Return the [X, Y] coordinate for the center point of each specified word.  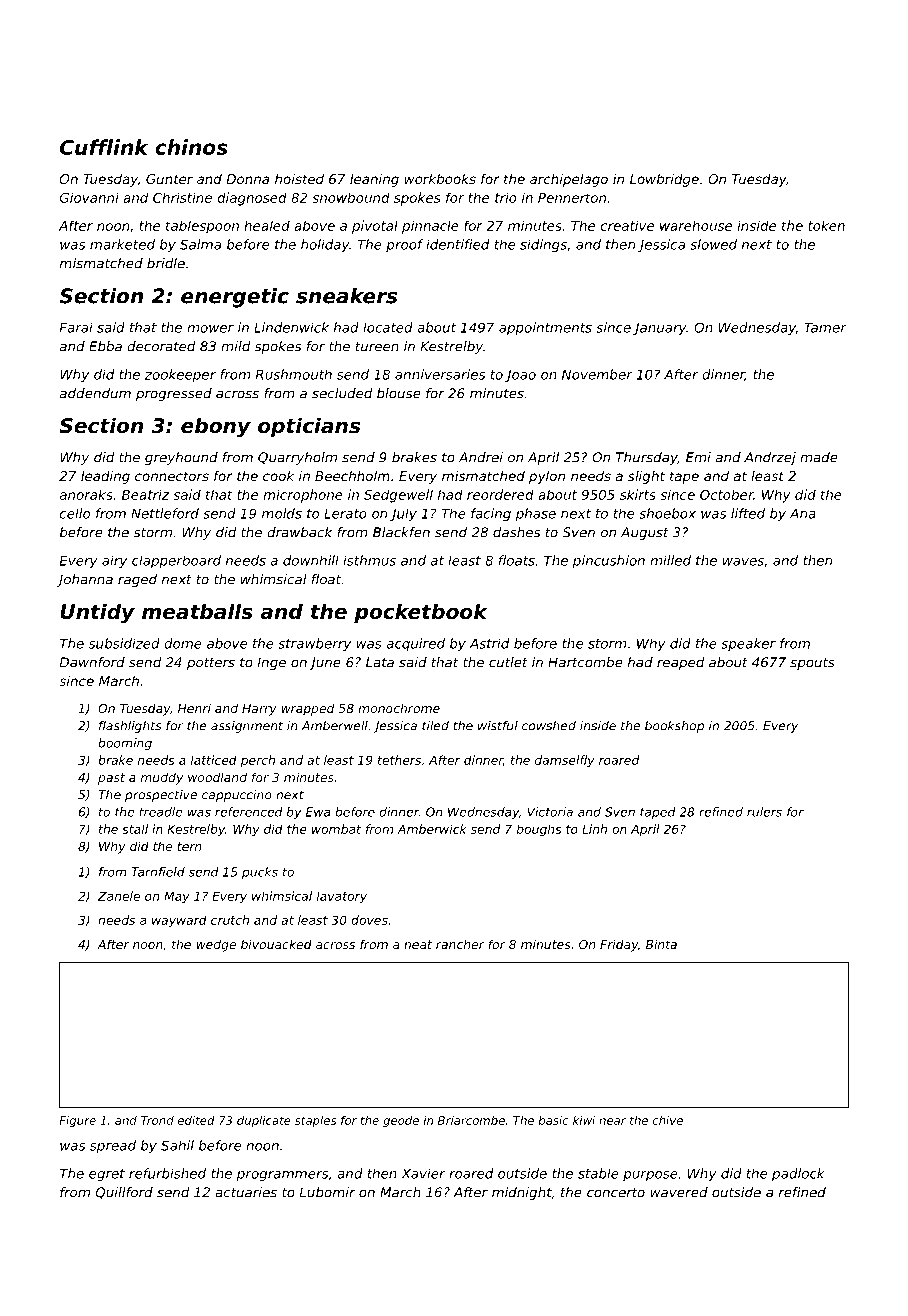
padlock [798, 1175]
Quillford [124, 1193]
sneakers [346, 296]
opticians [309, 427]
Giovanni [89, 197]
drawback [299, 532]
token [826, 225]
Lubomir [327, 1192]
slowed [713, 244]
